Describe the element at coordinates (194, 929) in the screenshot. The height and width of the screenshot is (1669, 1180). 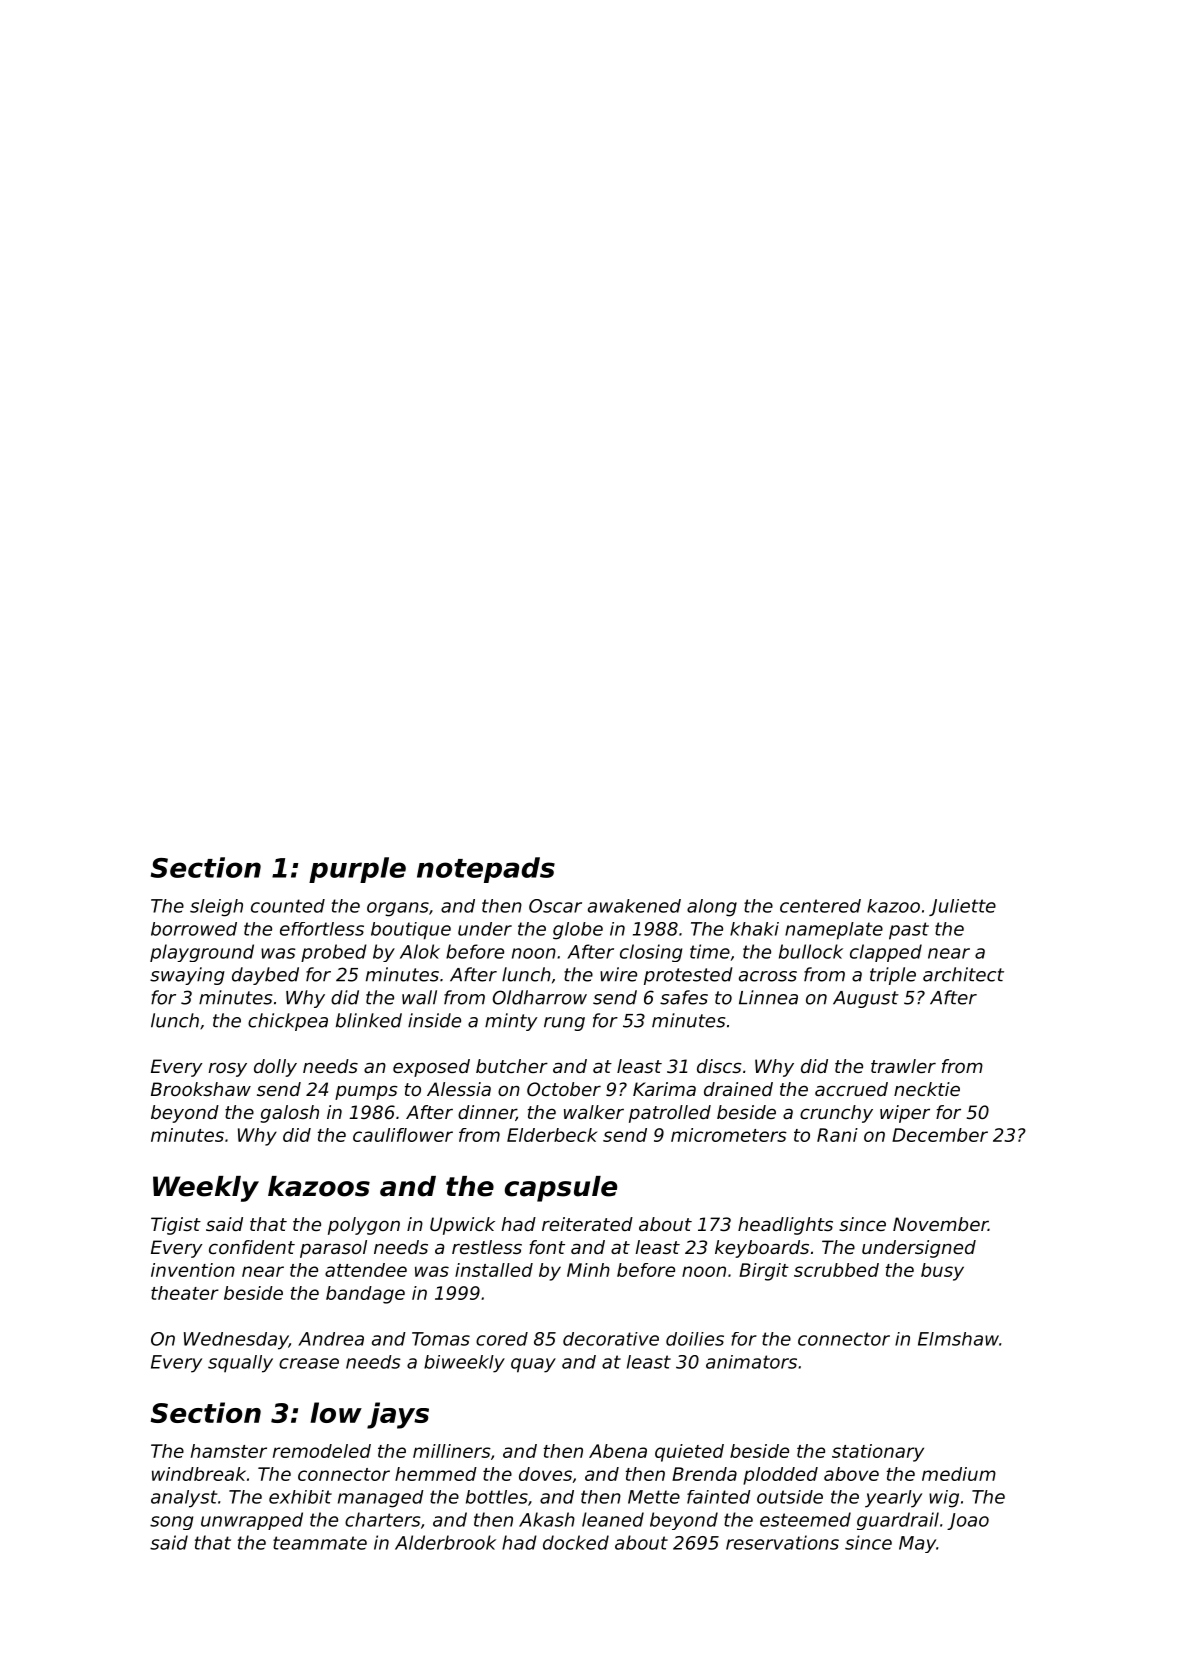
I see `borrowed` at that location.
